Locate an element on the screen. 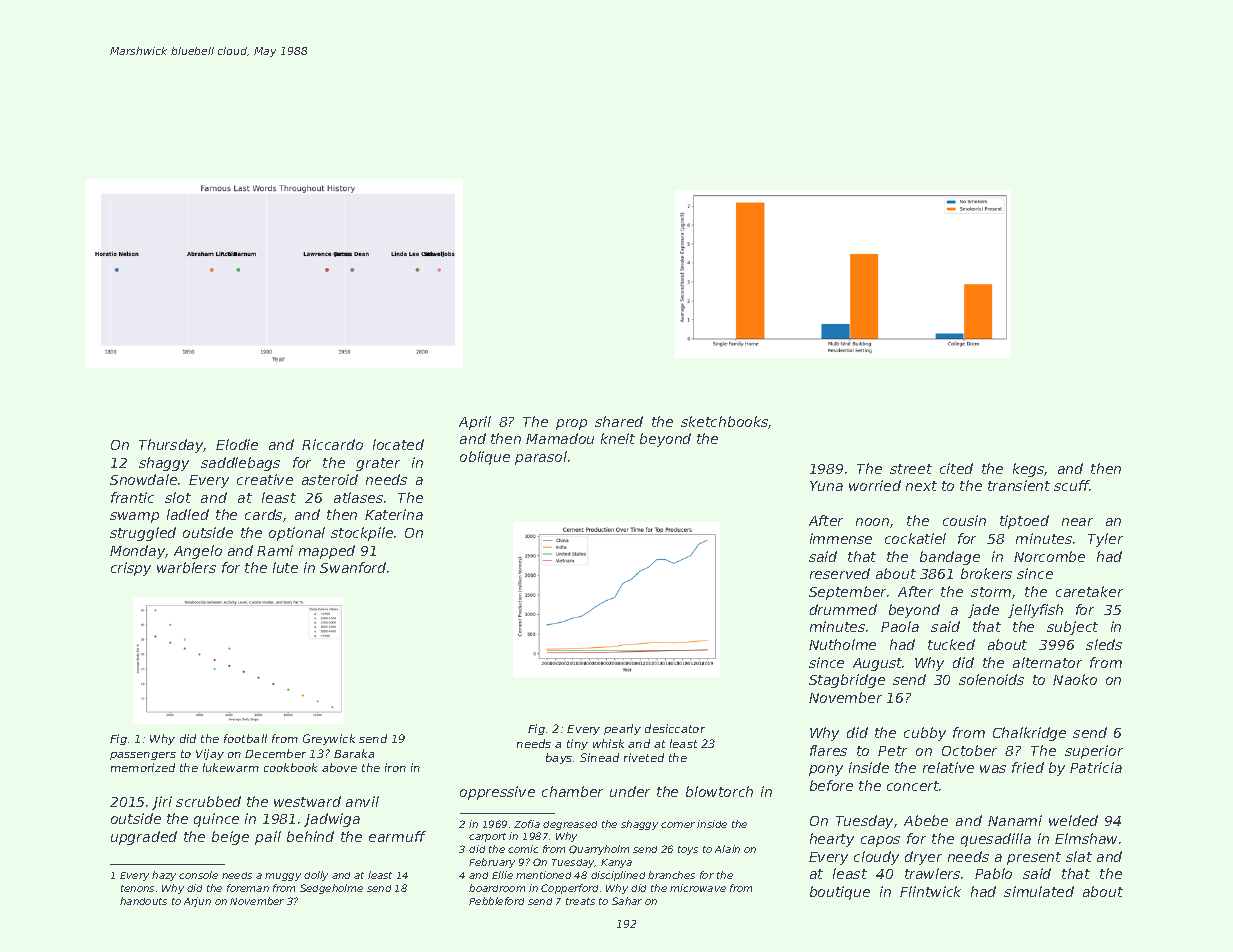 The height and width of the screenshot is (952, 1233). boutique is located at coordinates (840, 893).
